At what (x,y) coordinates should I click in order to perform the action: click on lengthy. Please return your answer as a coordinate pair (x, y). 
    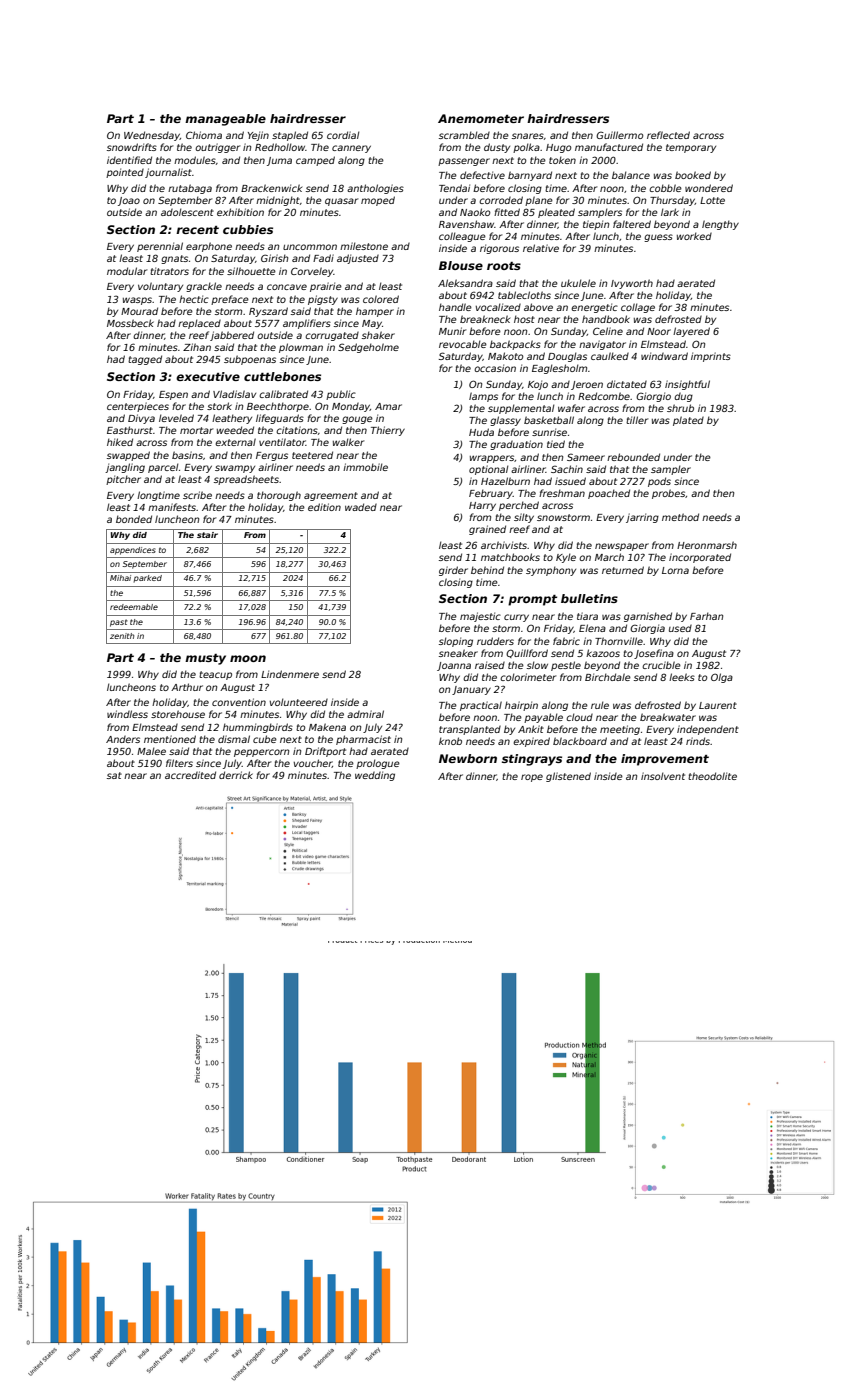
    Looking at the image, I should click on (720, 225).
